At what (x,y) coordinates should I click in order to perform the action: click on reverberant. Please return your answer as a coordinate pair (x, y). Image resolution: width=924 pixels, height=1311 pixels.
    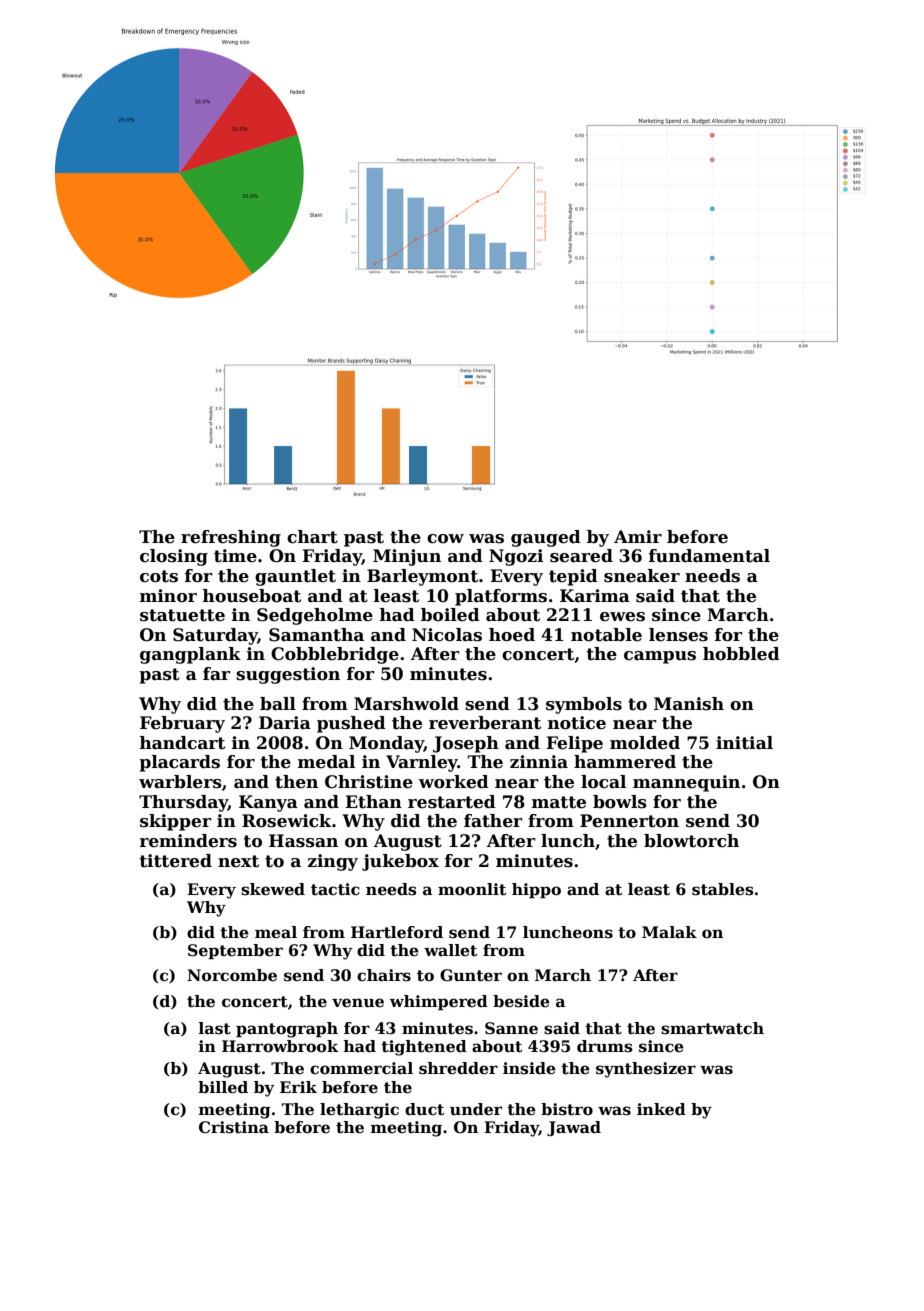
    Looking at the image, I should click on (485, 723).
